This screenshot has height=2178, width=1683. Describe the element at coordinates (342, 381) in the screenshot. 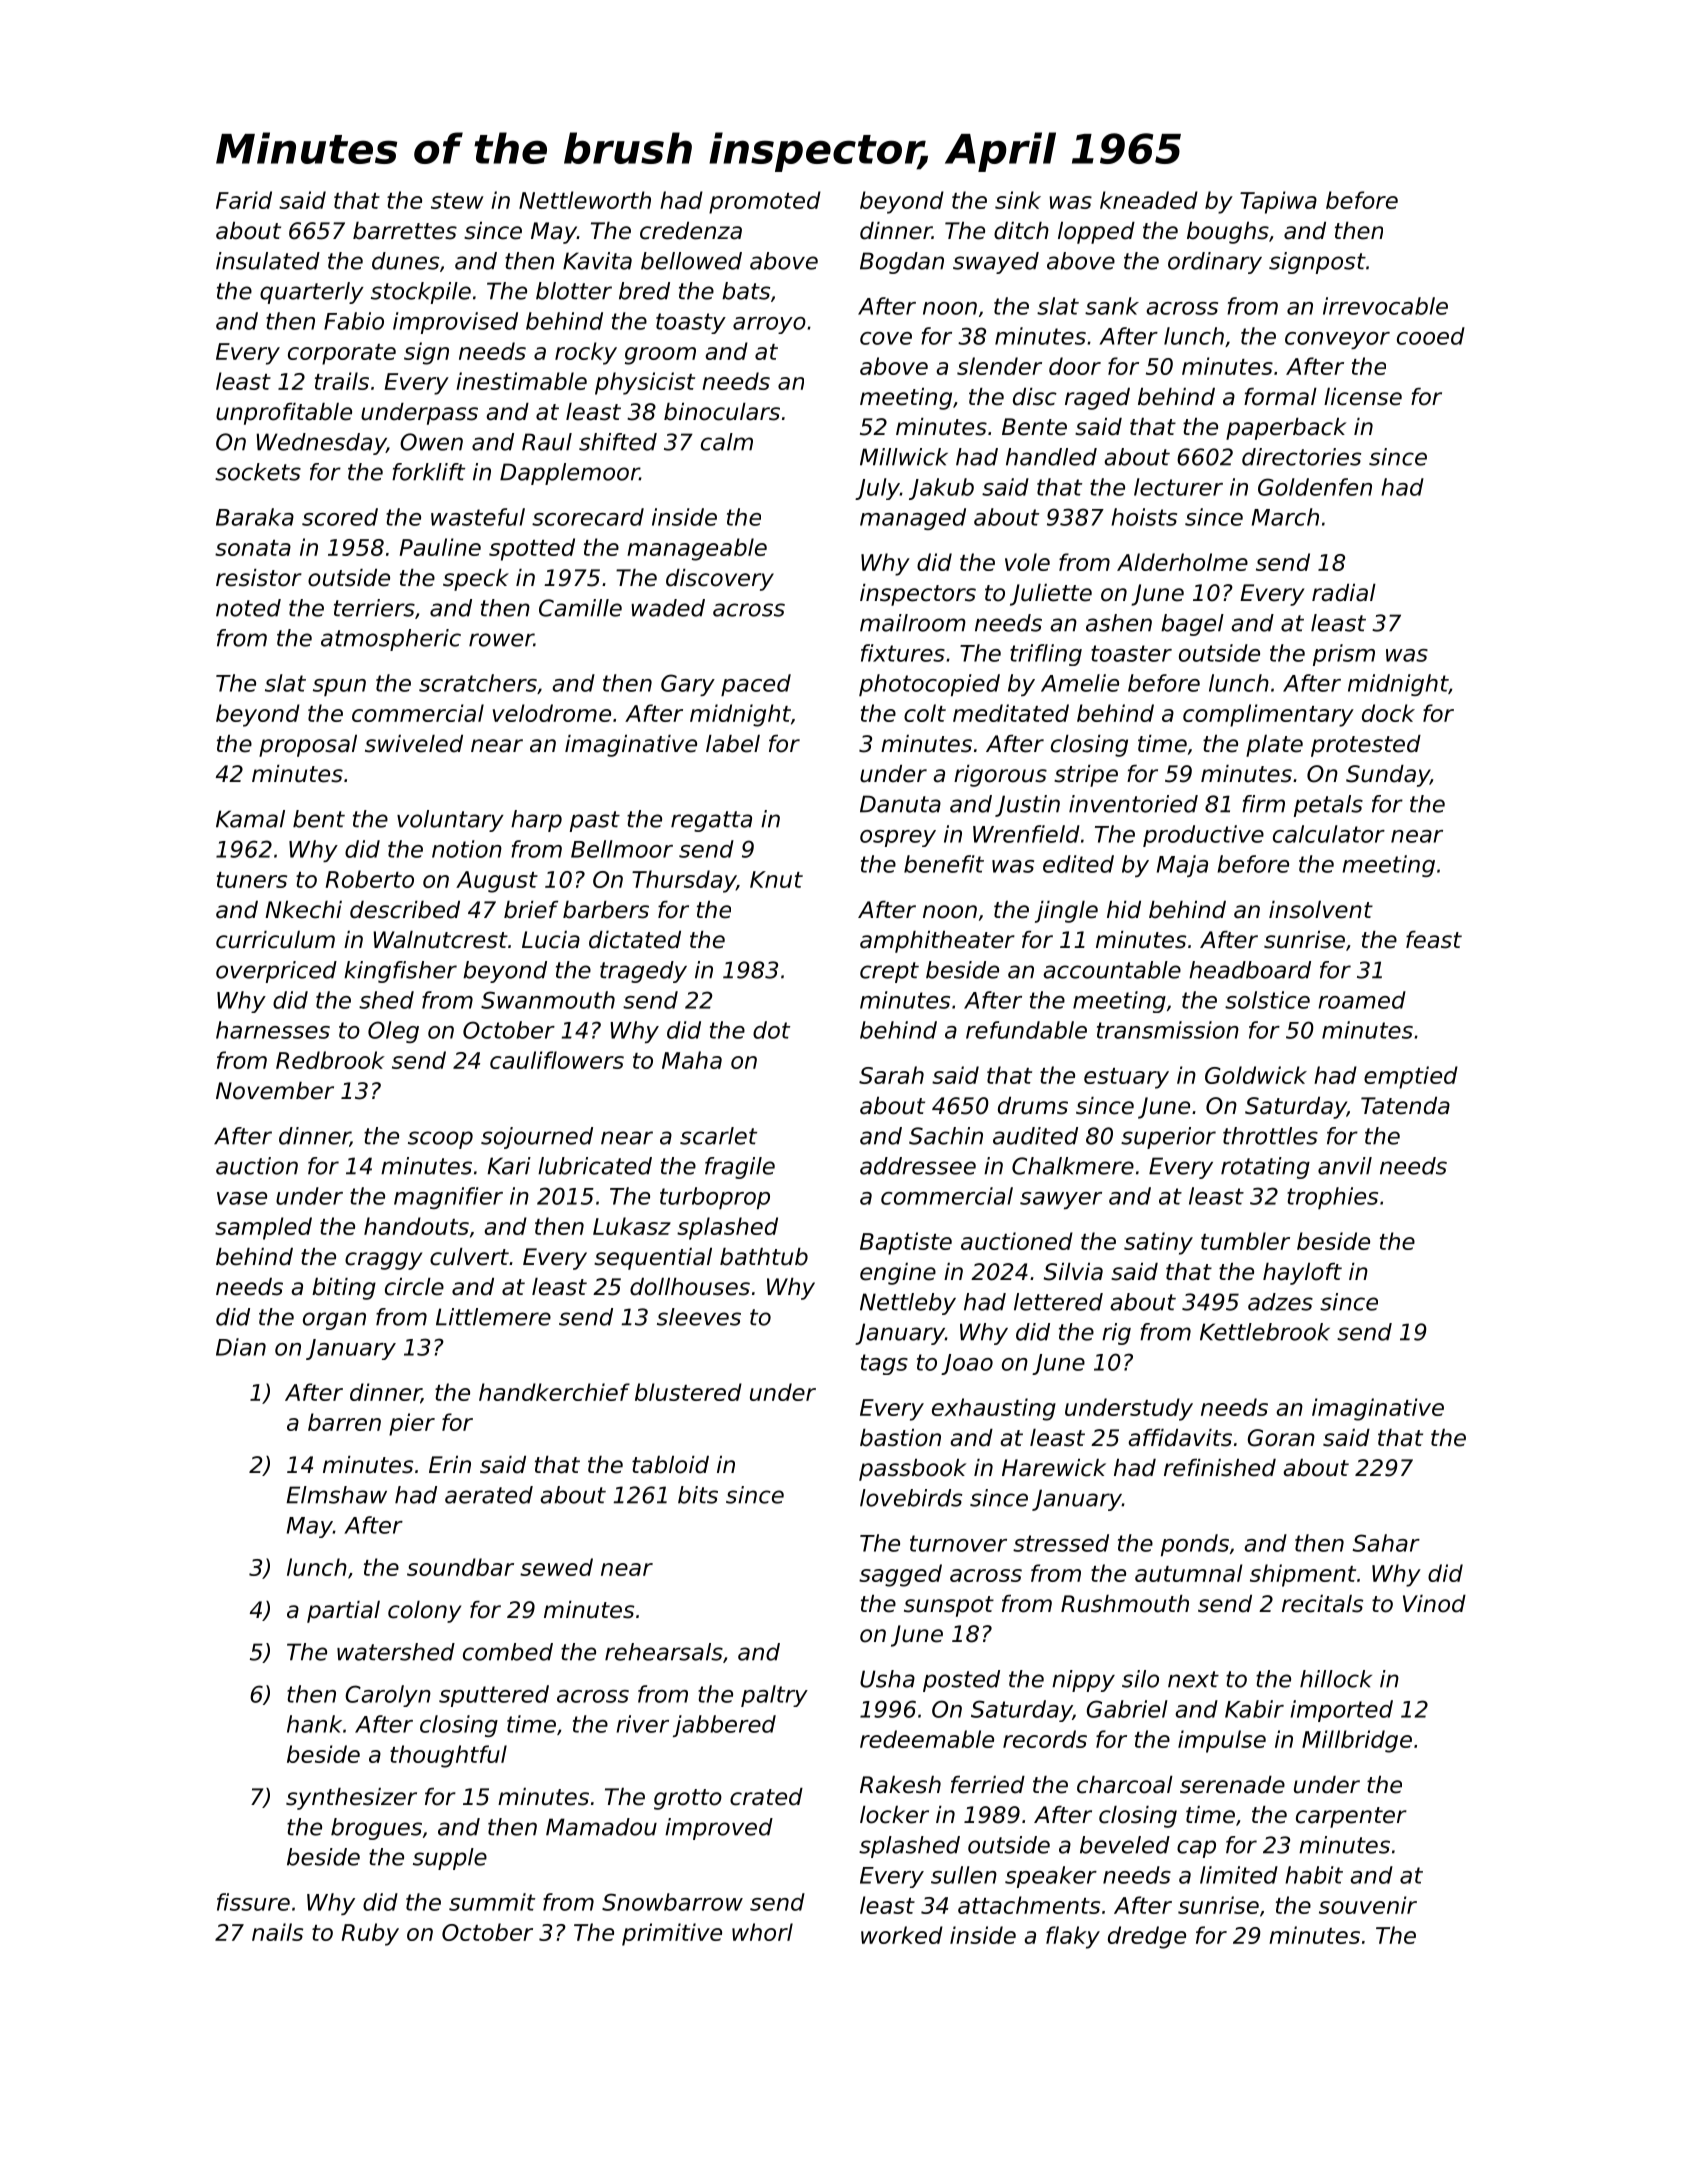

I see `trails` at that location.
